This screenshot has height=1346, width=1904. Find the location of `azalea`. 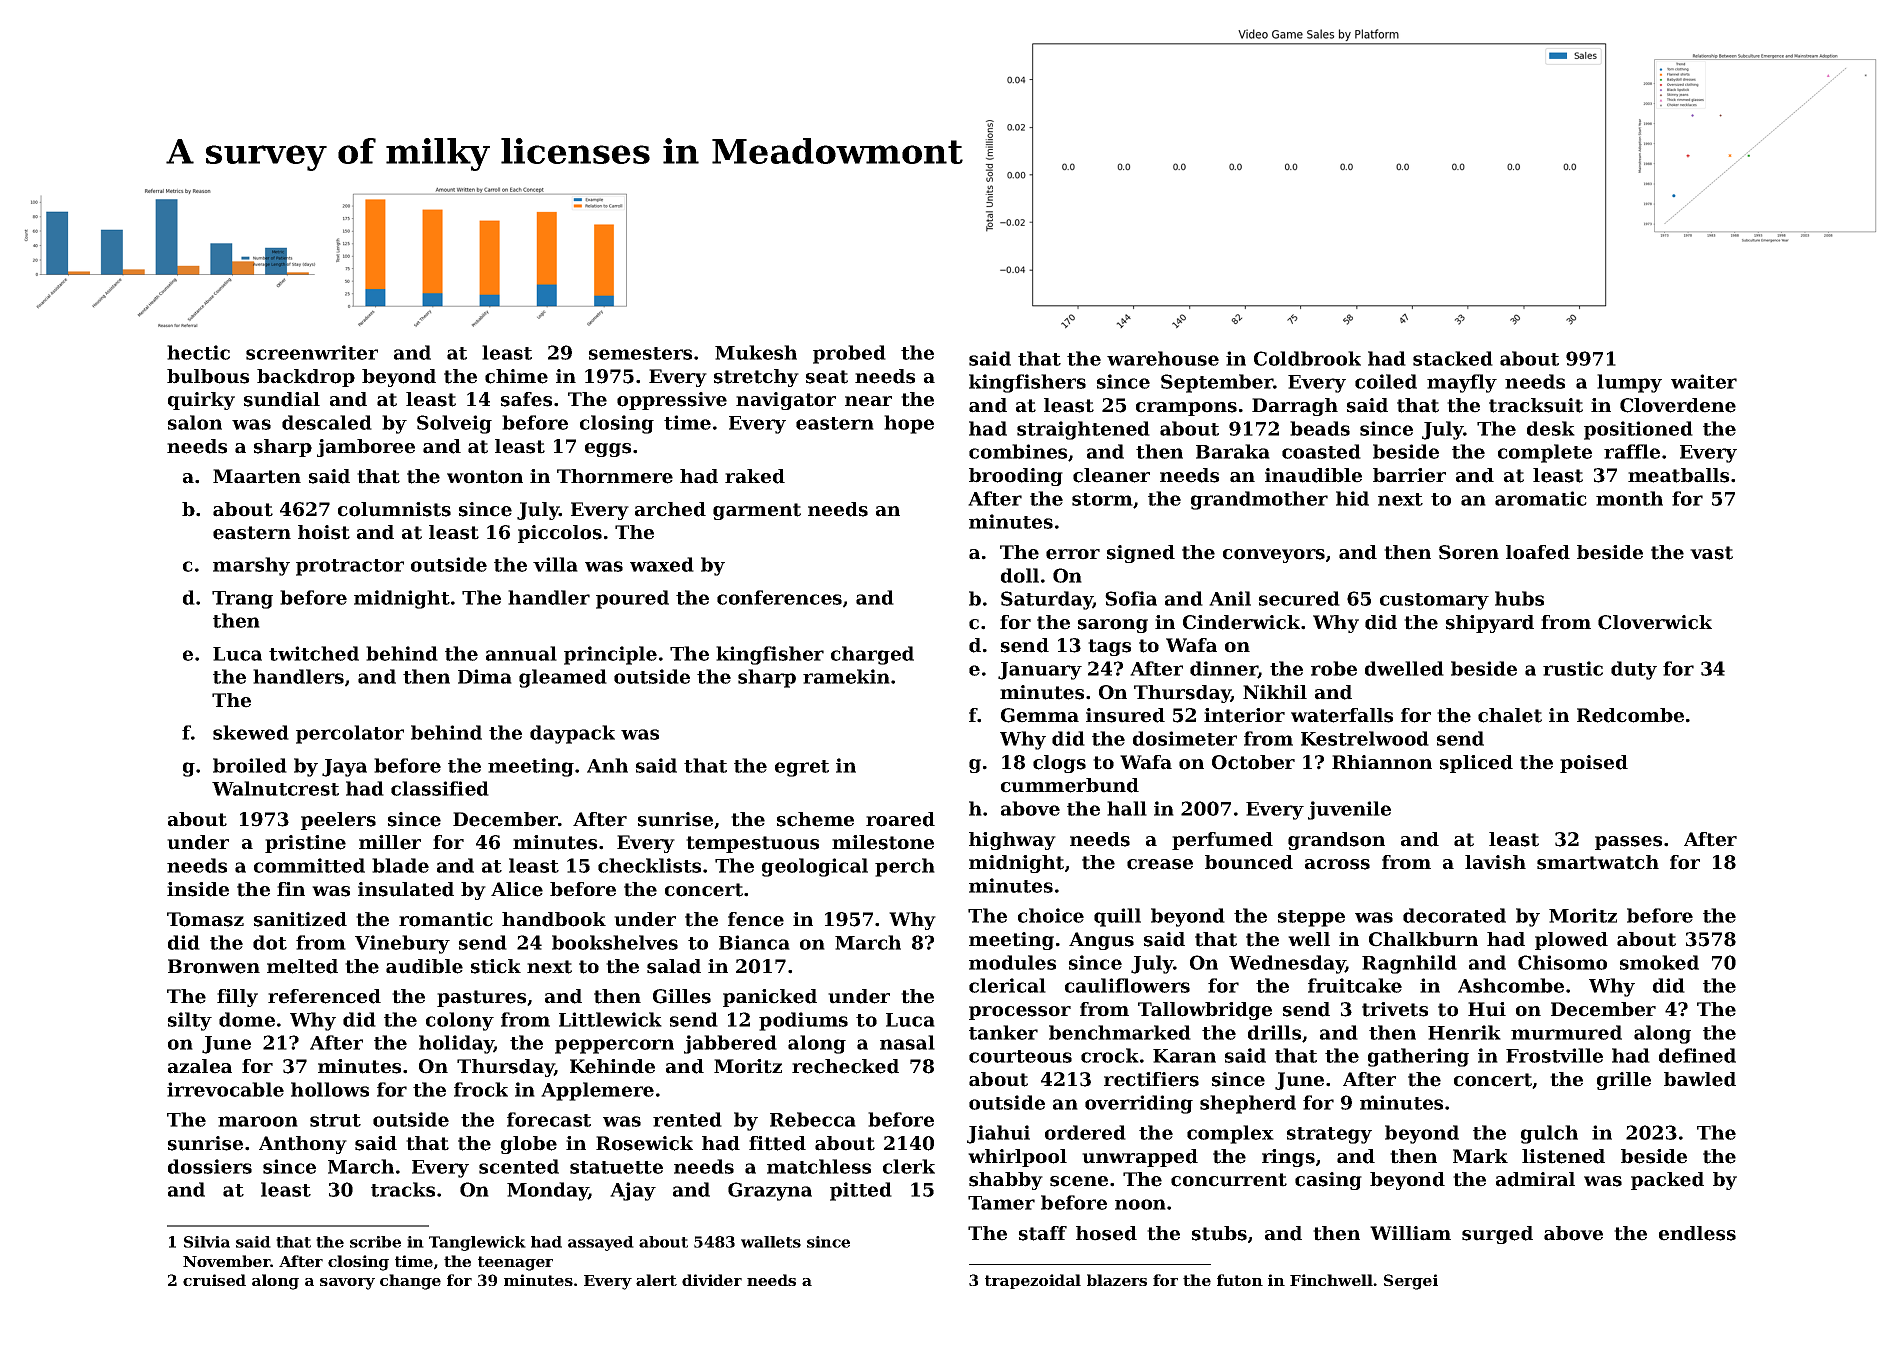

azalea is located at coordinates (200, 1066).
